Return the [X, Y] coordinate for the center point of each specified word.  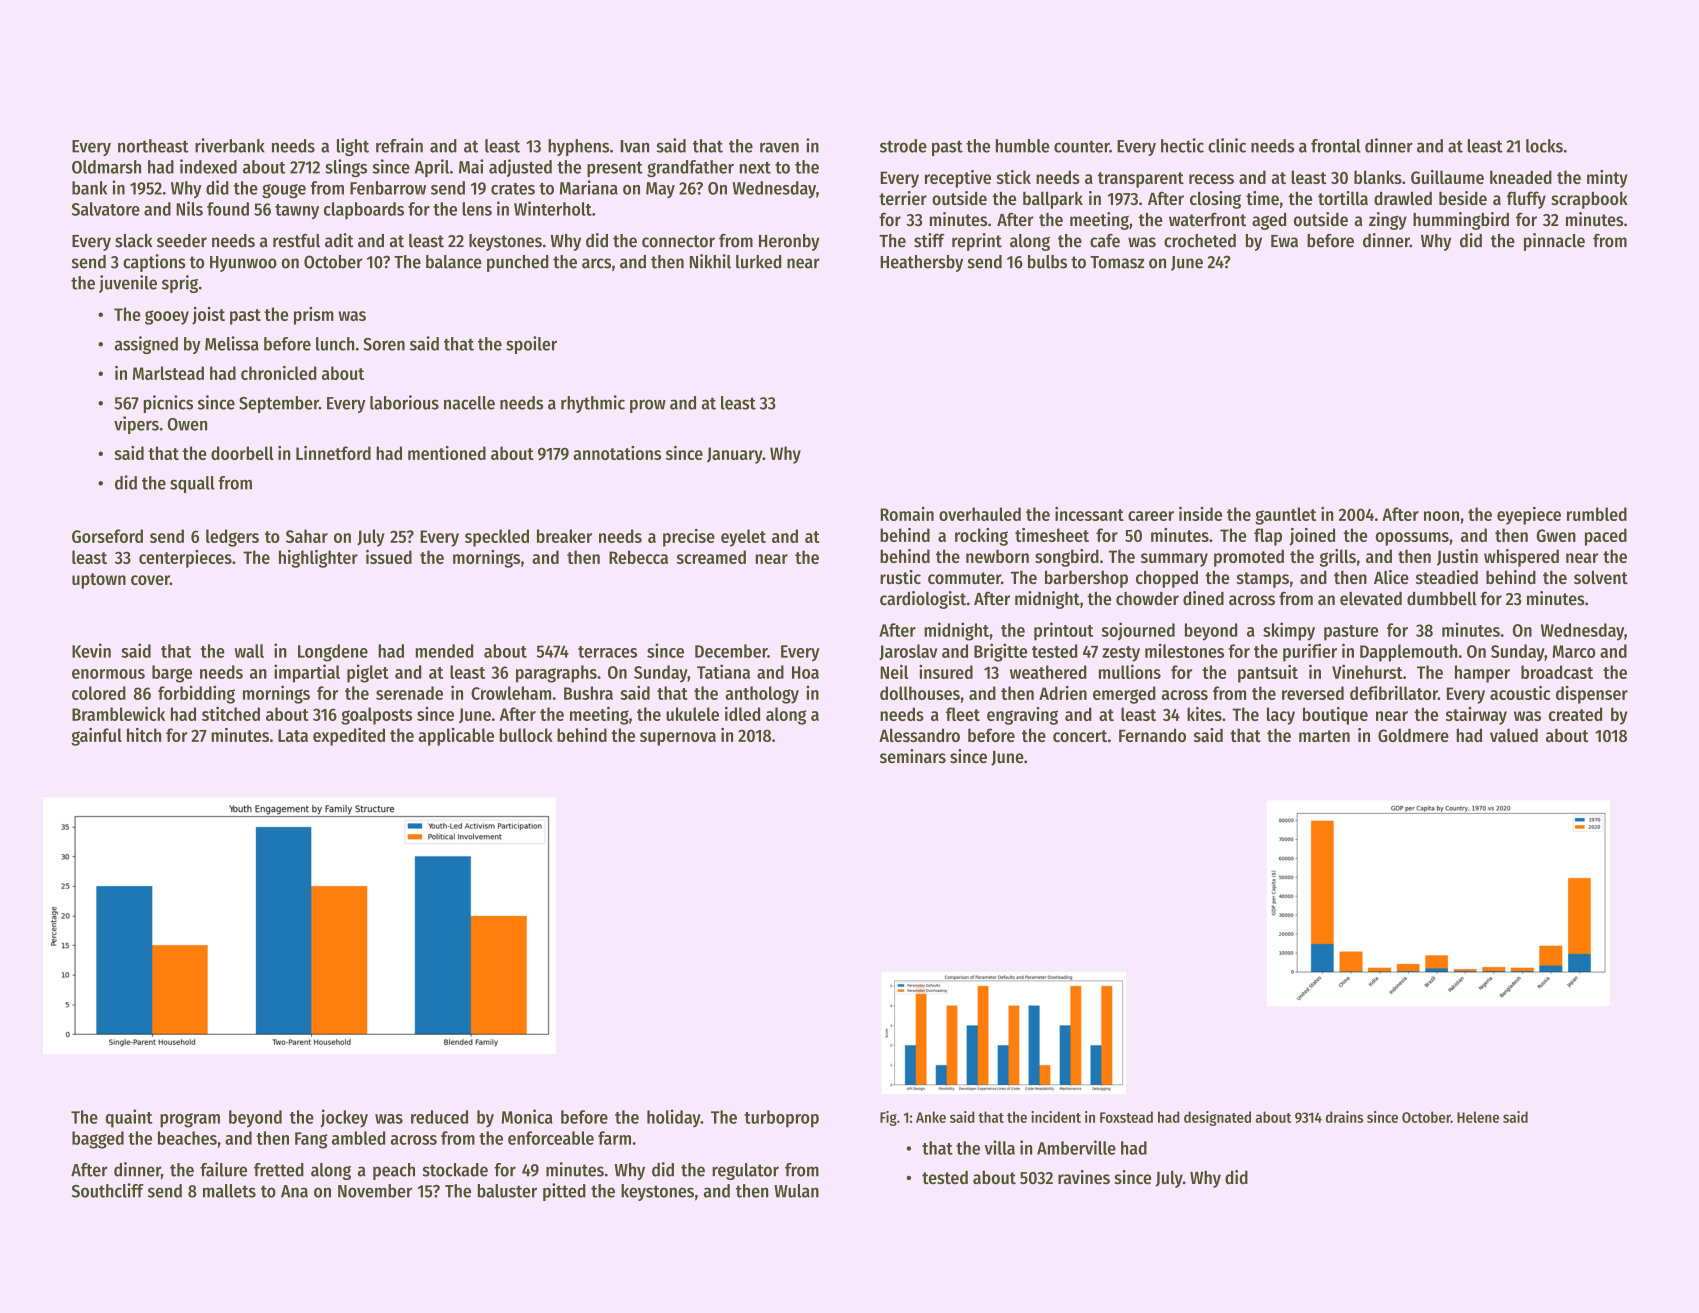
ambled [358, 1138]
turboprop [781, 1119]
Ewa [1284, 241]
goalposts [376, 716]
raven [779, 147]
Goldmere [1413, 735]
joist [208, 316]
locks [1544, 146]
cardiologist [923, 600]
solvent [1601, 577]
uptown [99, 581]
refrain [399, 145]
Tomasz [1117, 262]
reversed [1313, 693]
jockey [344, 1118]
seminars [913, 756]
